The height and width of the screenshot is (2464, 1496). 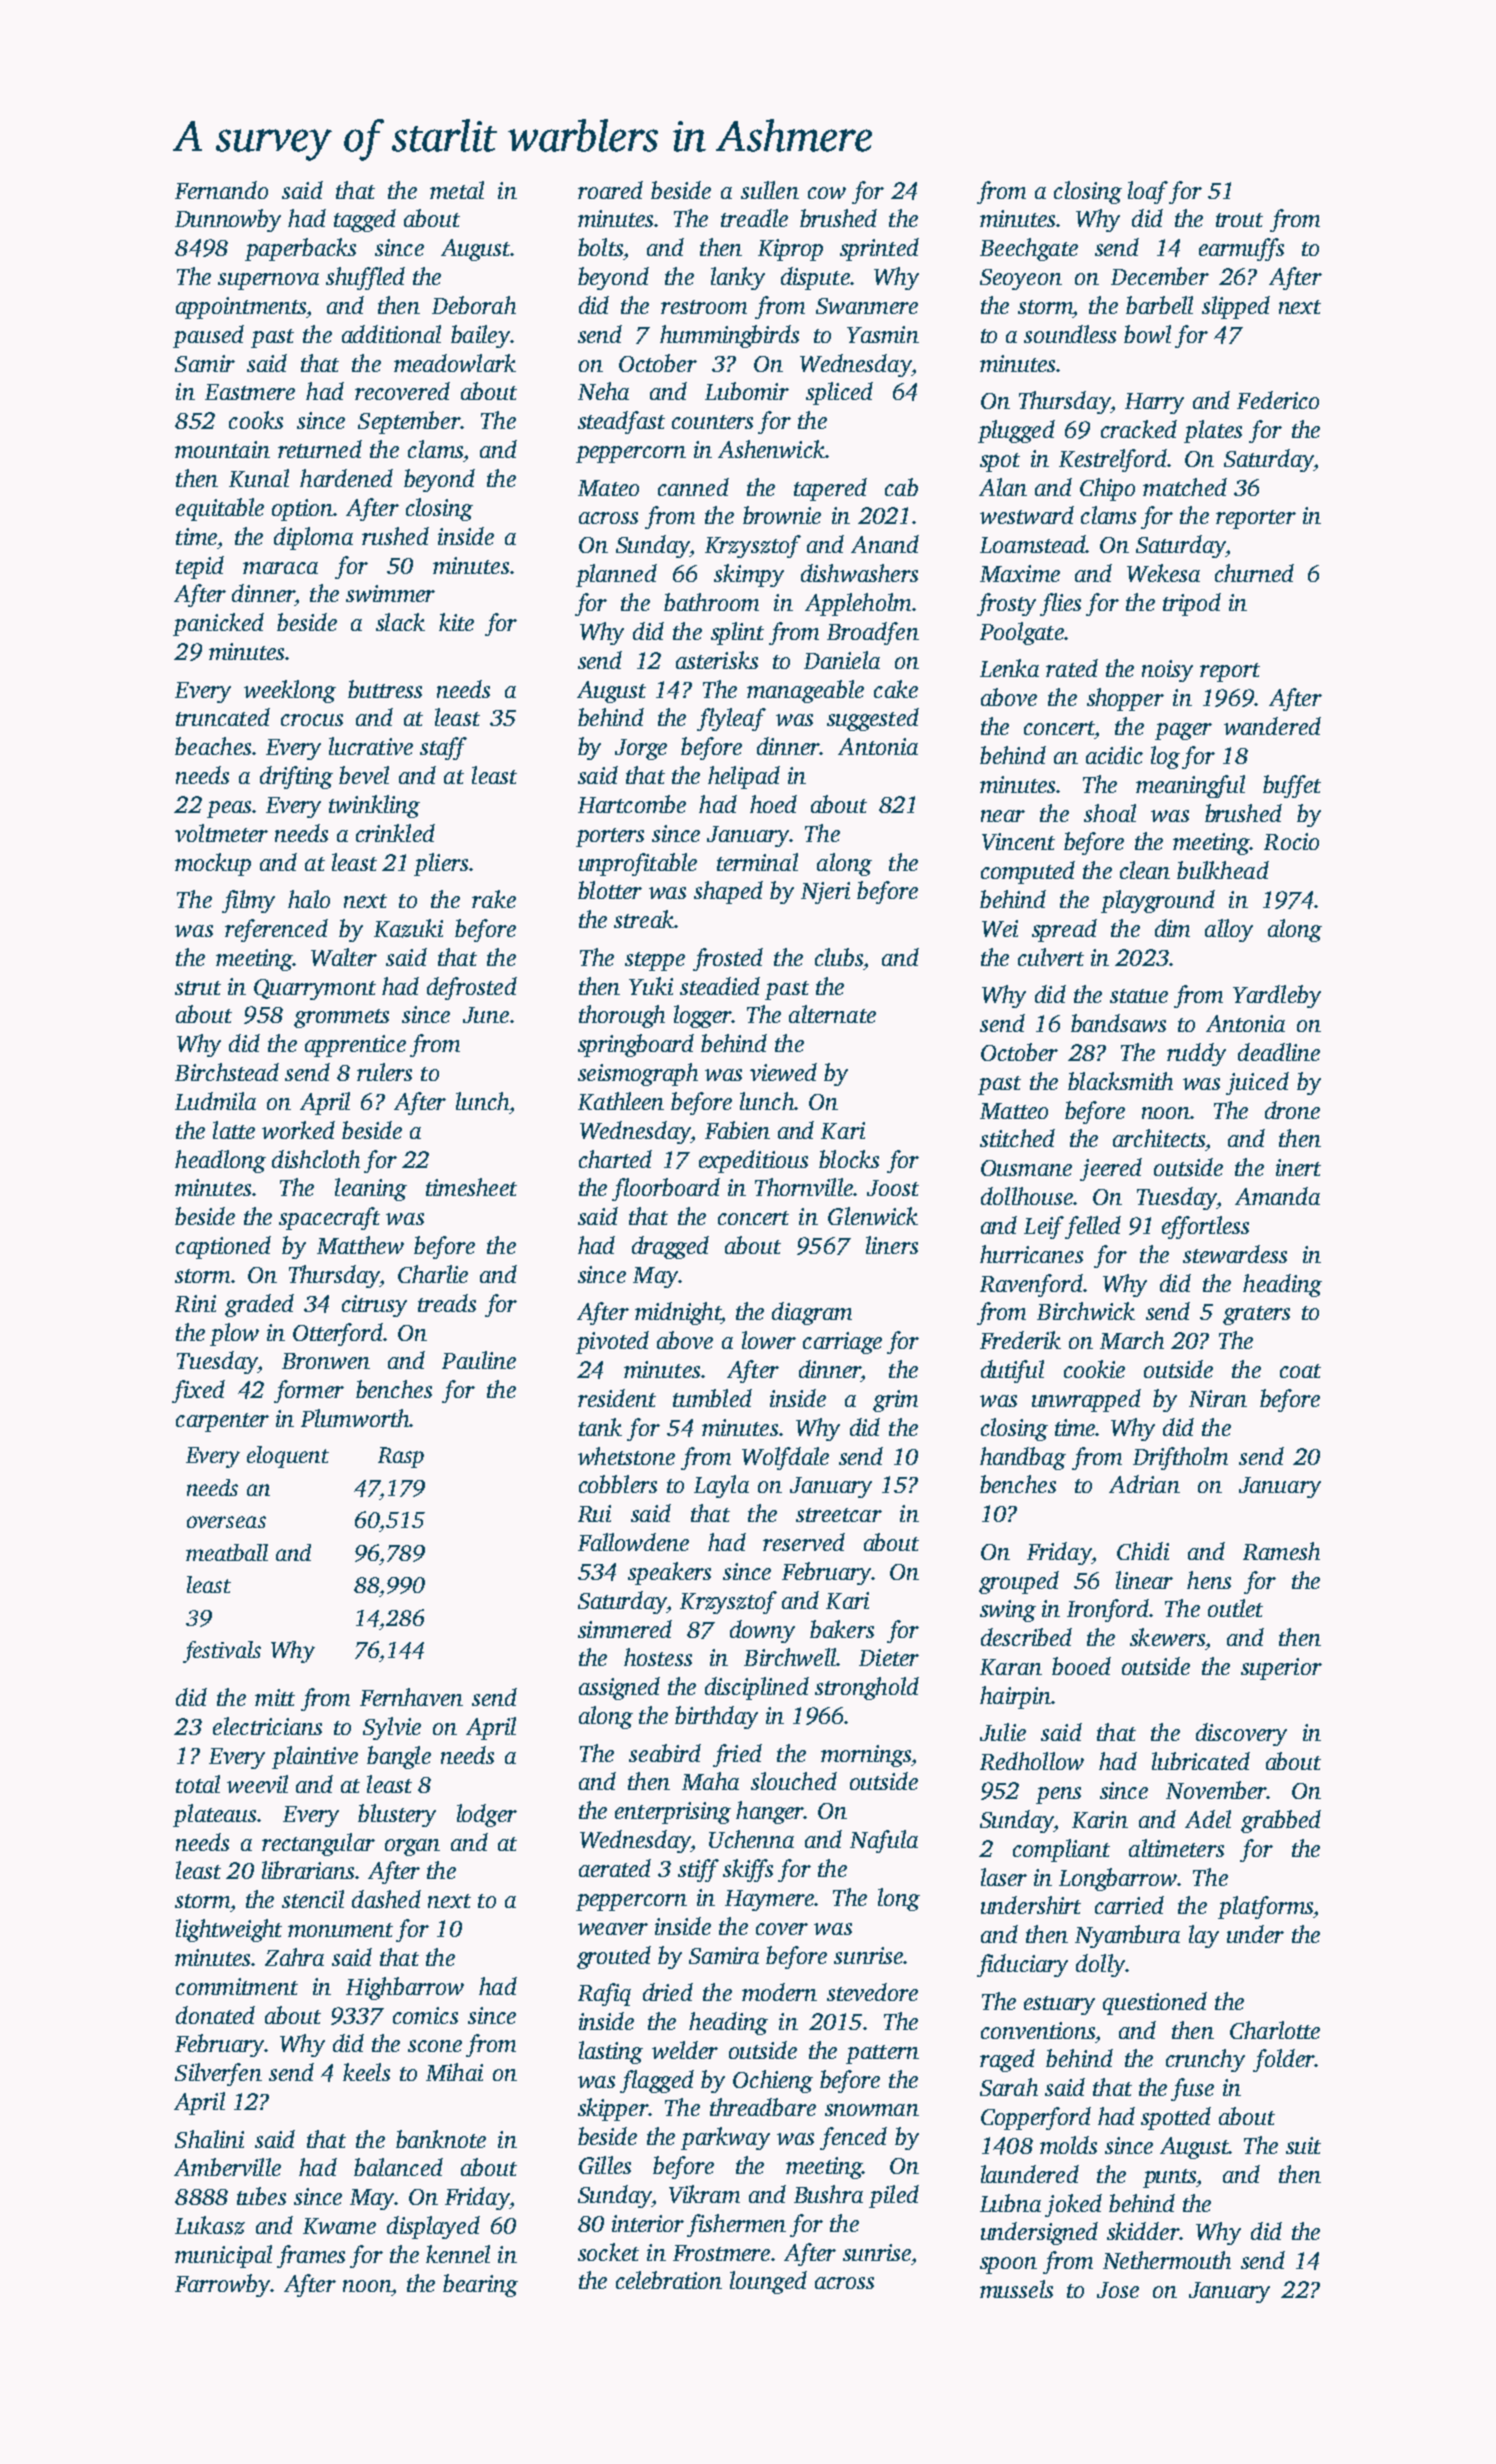 I want to click on shoal, so click(x=1110, y=813).
